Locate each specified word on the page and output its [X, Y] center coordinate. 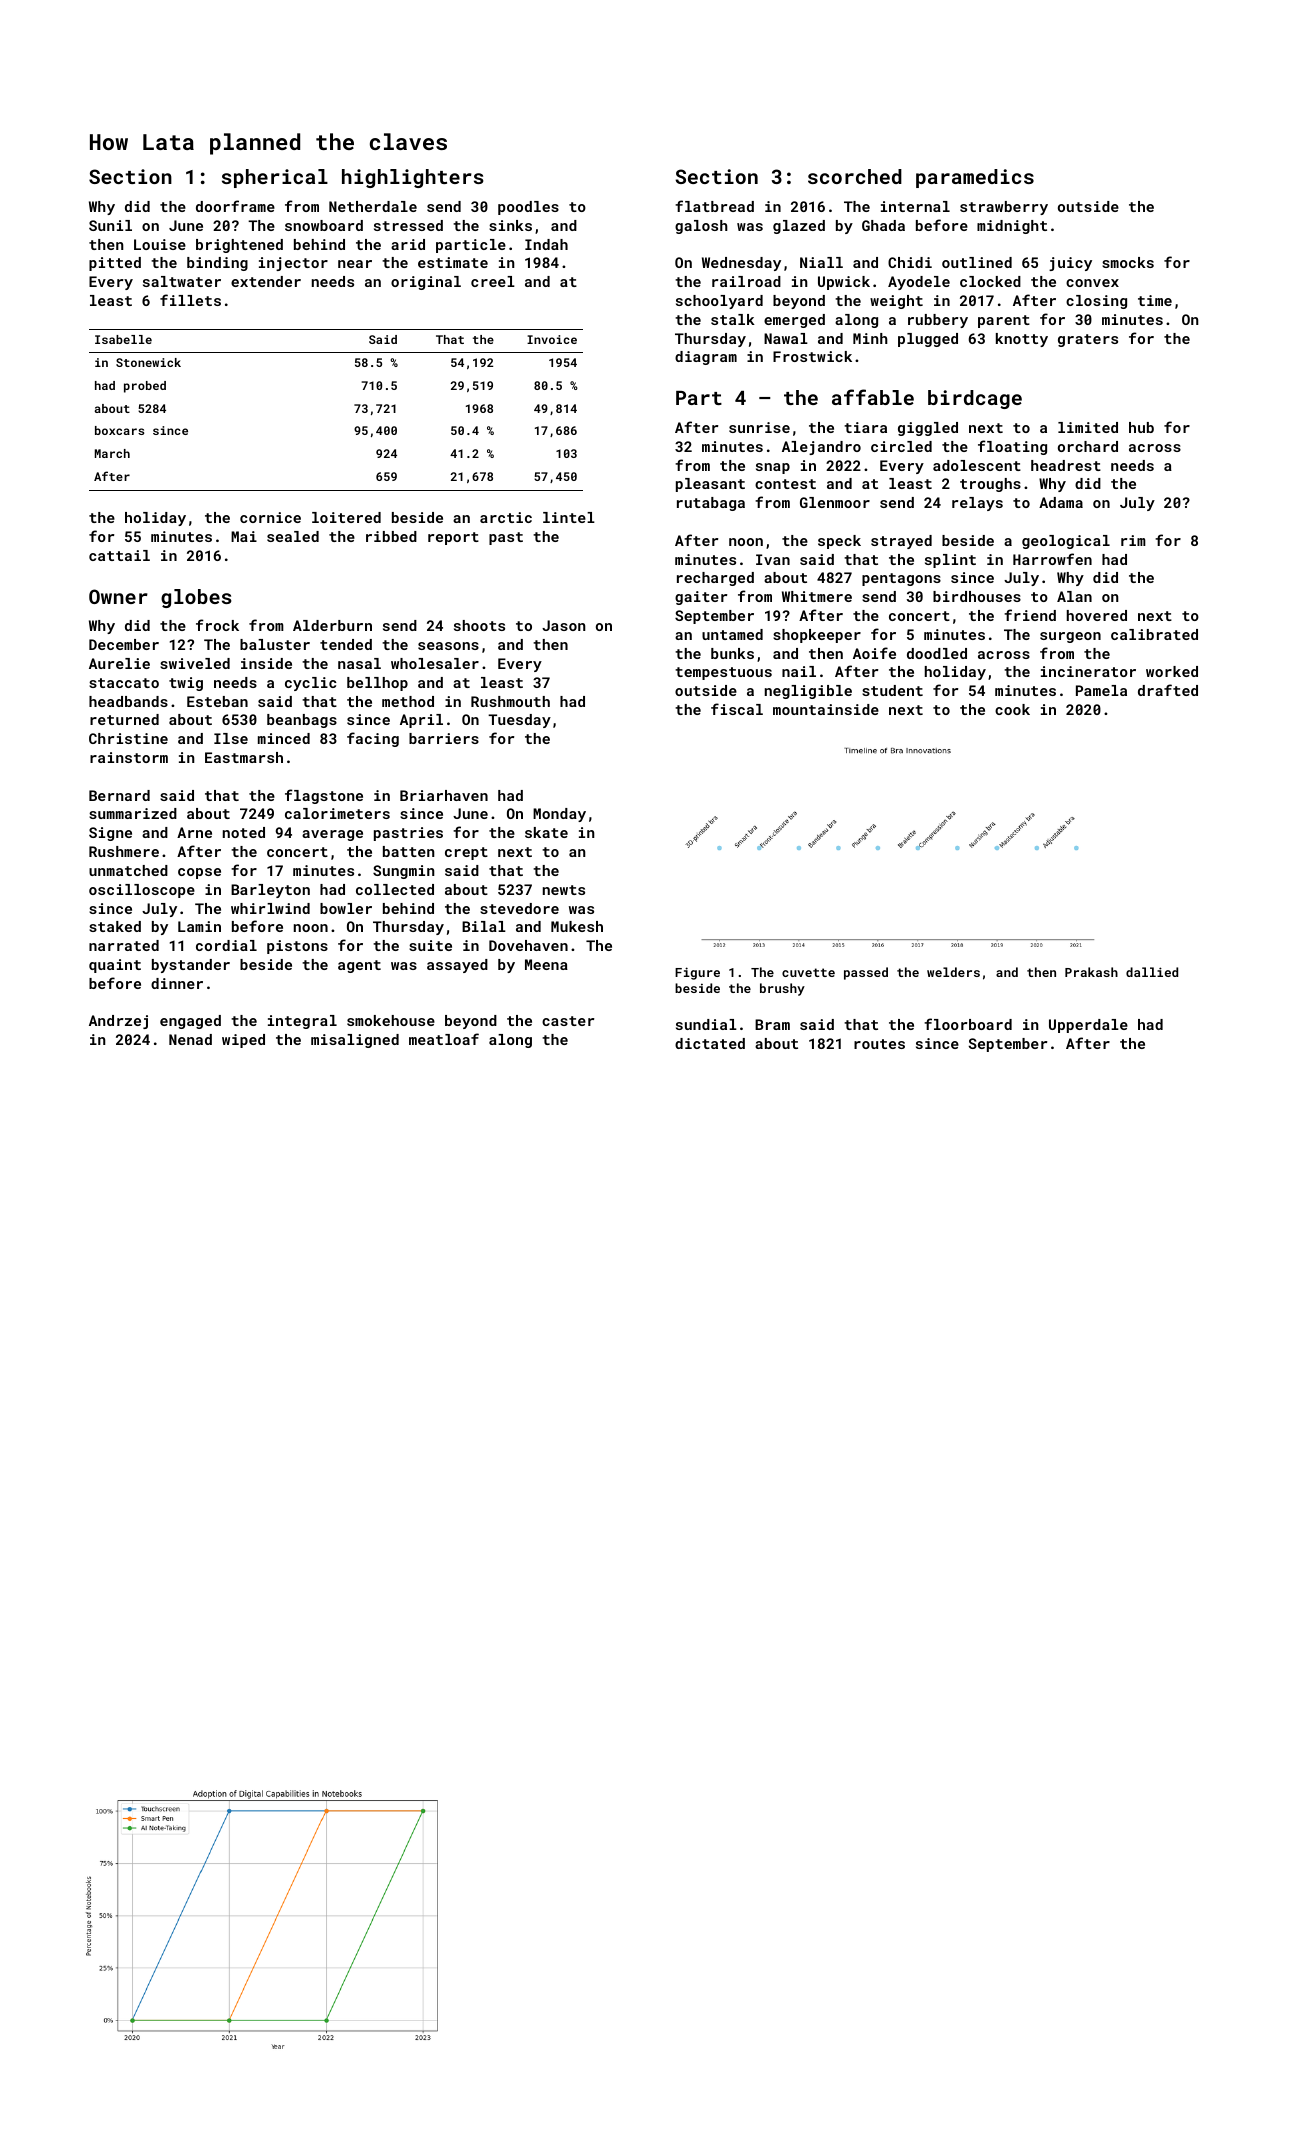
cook [1012, 709]
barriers [444, 738]
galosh [701, 227]
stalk [733, 319]
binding [217, 264]
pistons [297, 947]
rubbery [938, 321]
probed [145, 387]
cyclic [311, 684]
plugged [928, 340]
